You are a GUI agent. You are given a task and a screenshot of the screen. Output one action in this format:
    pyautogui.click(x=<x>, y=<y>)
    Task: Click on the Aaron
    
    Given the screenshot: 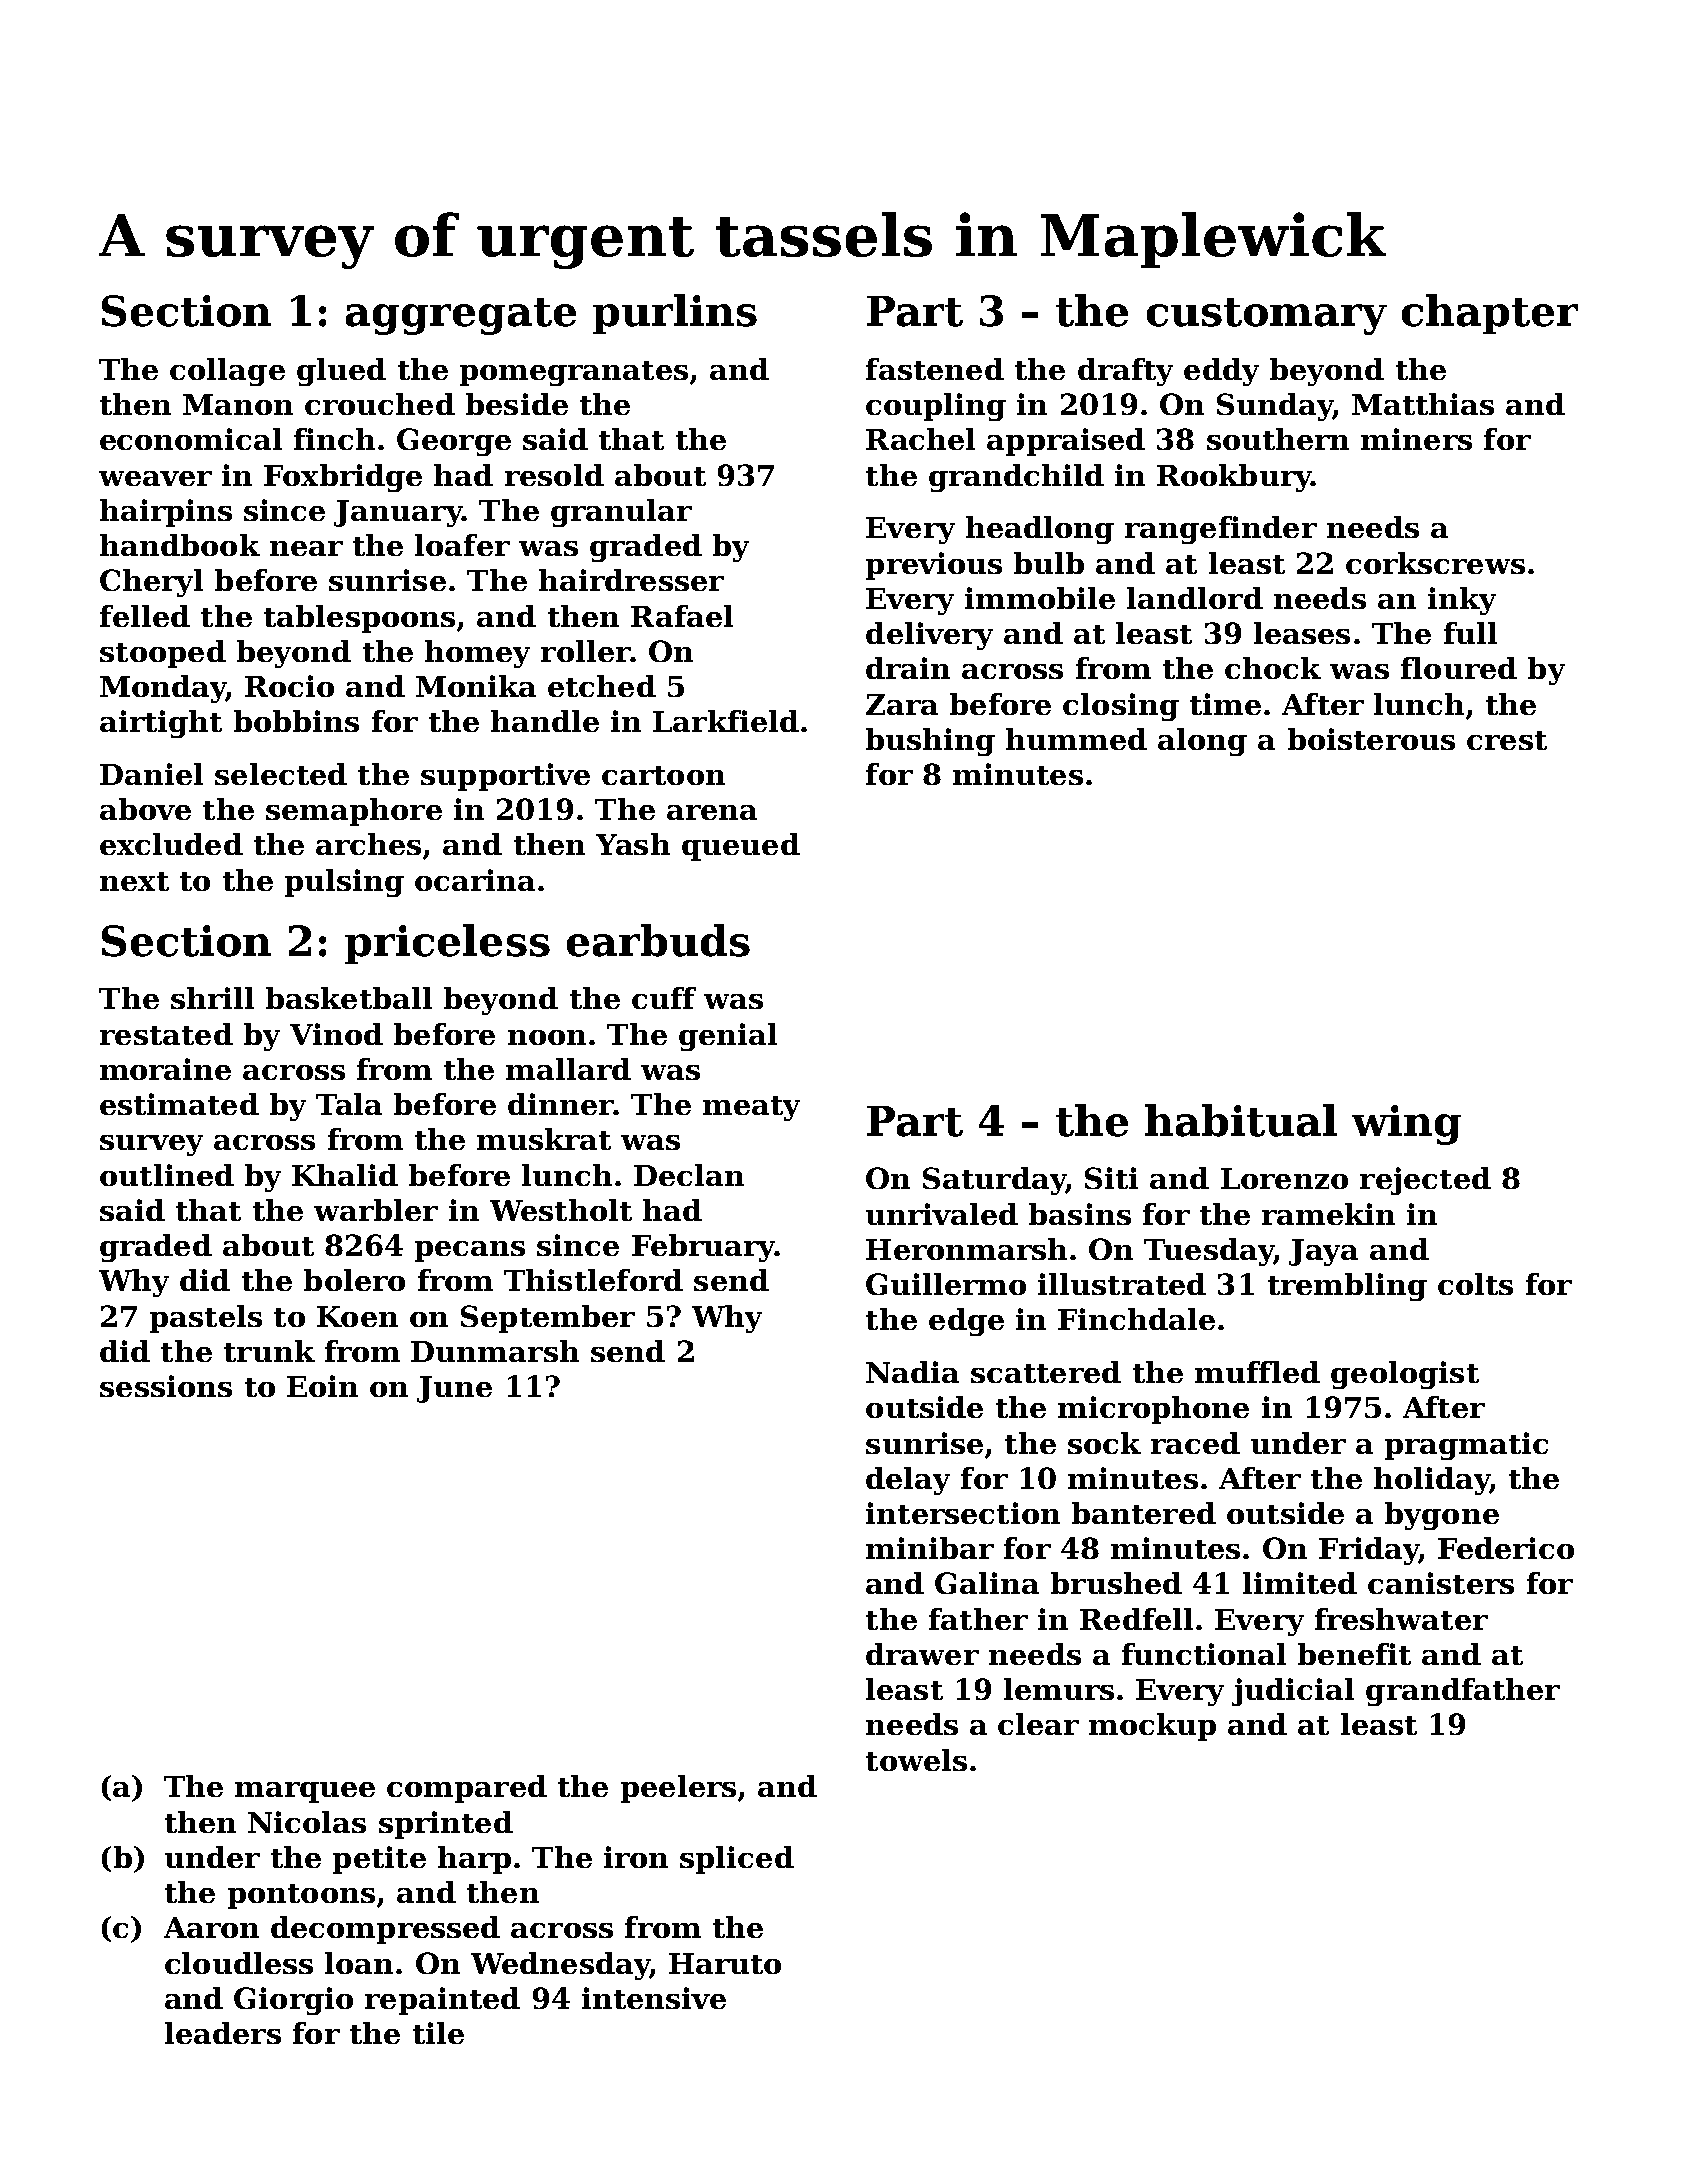 What is the action you would take?
    pyautogui.click(x=211, y=1927)
